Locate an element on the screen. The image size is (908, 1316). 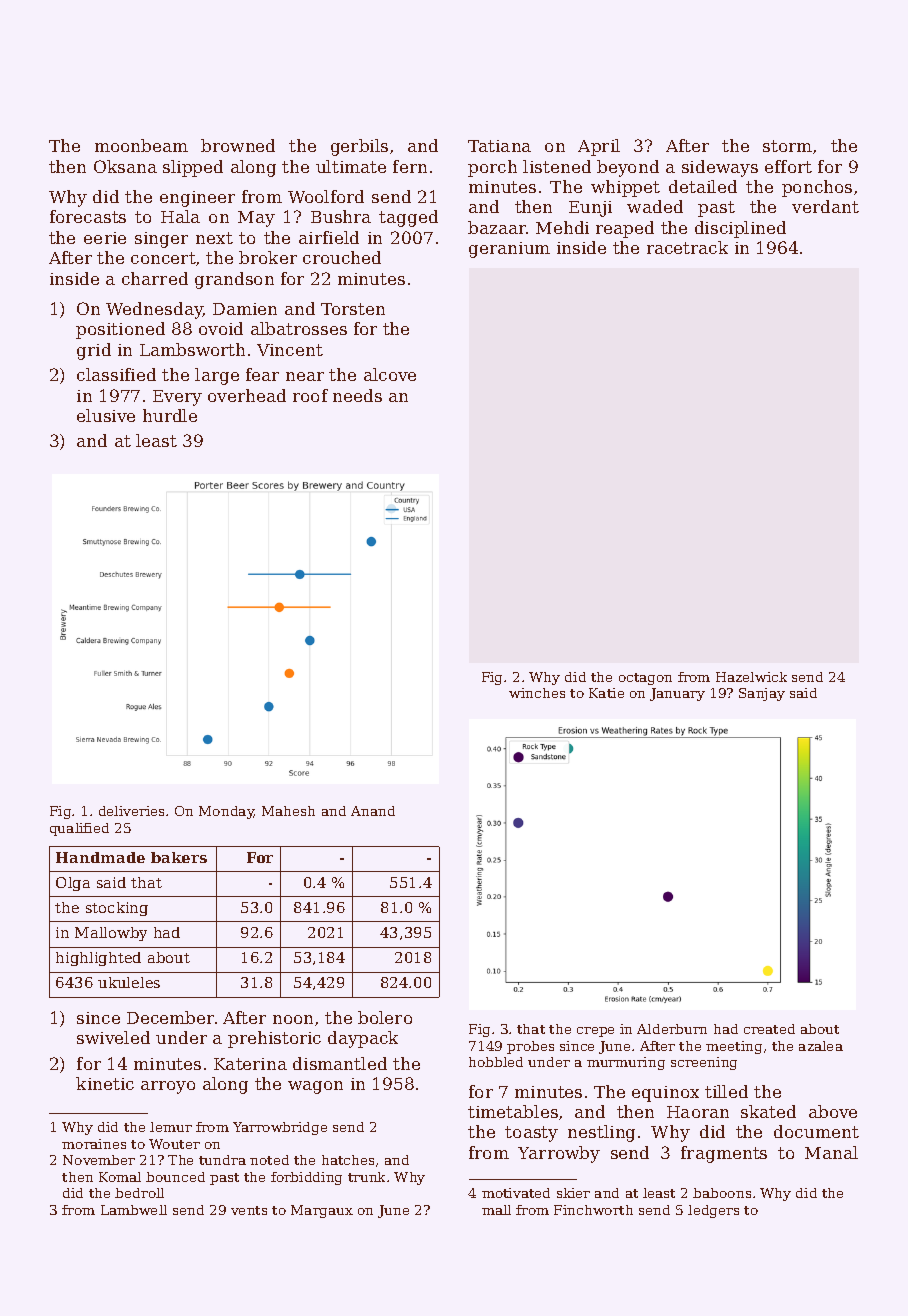
stocking is located at coordinates (117, 909).
